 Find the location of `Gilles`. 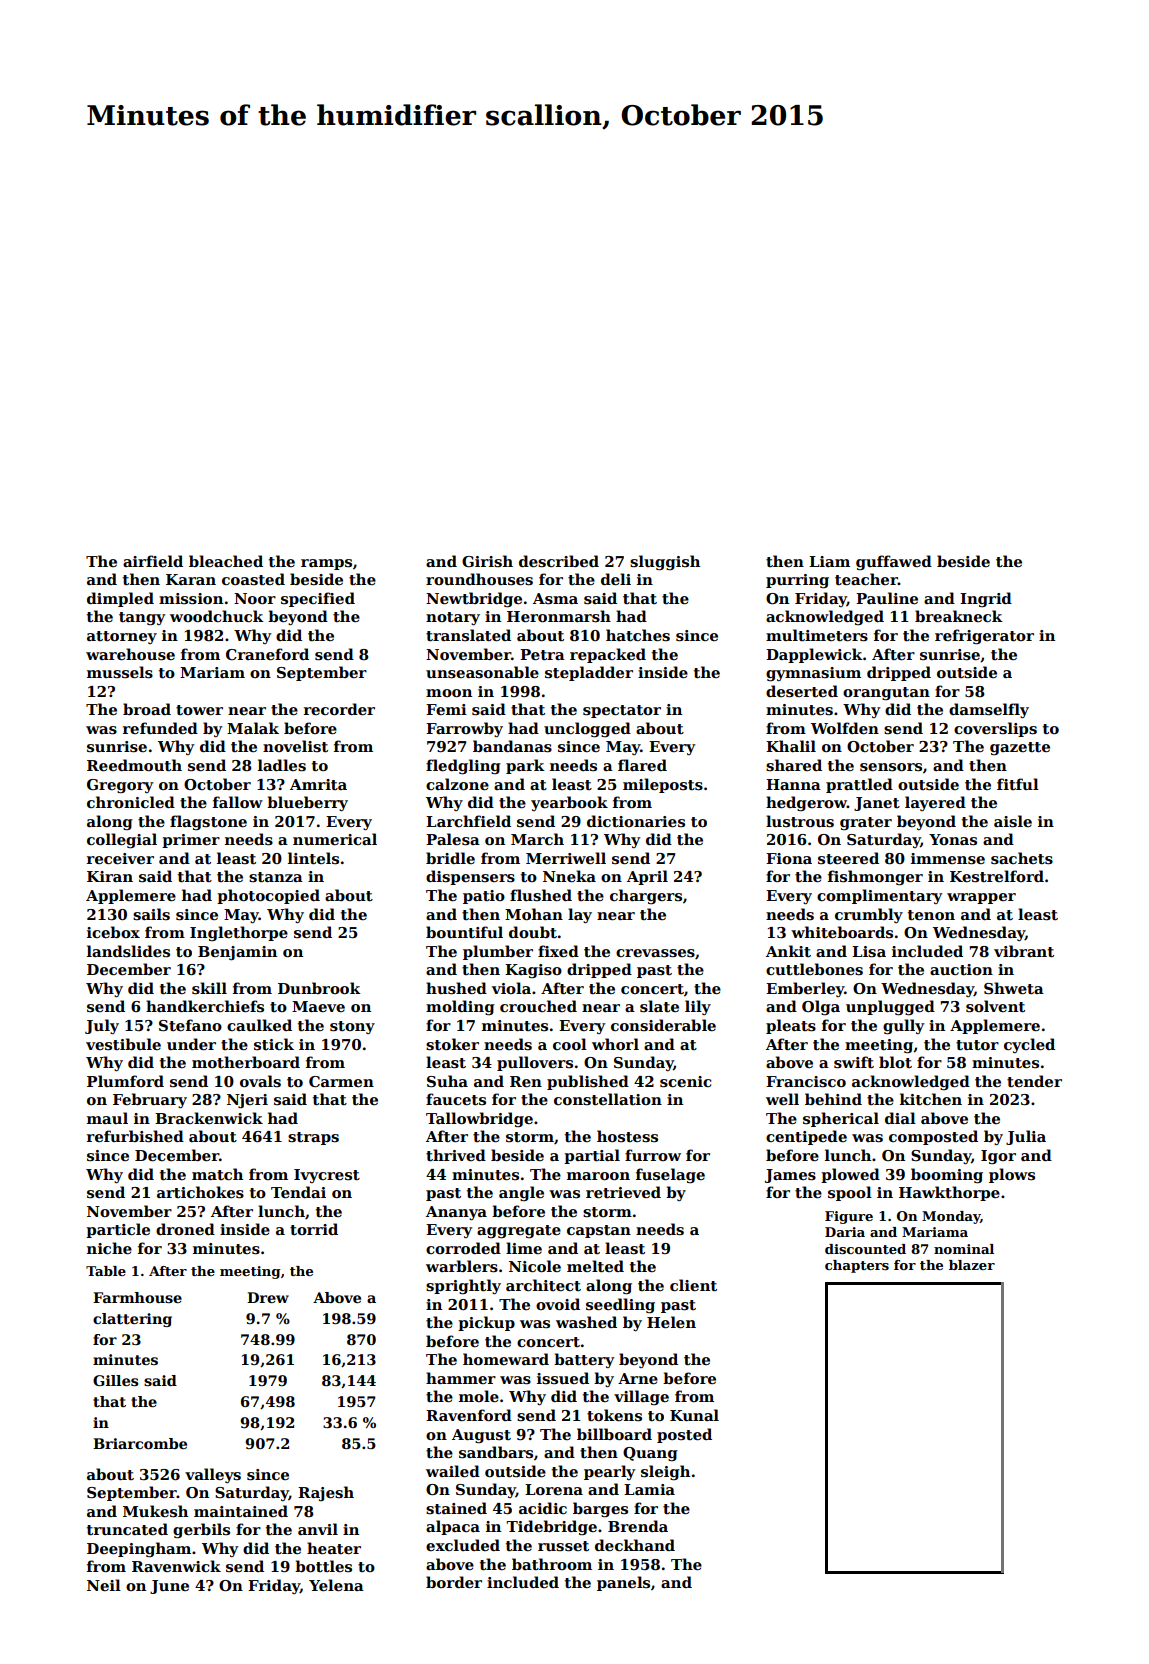

Gilles is located at coordinates (115, 1380).
